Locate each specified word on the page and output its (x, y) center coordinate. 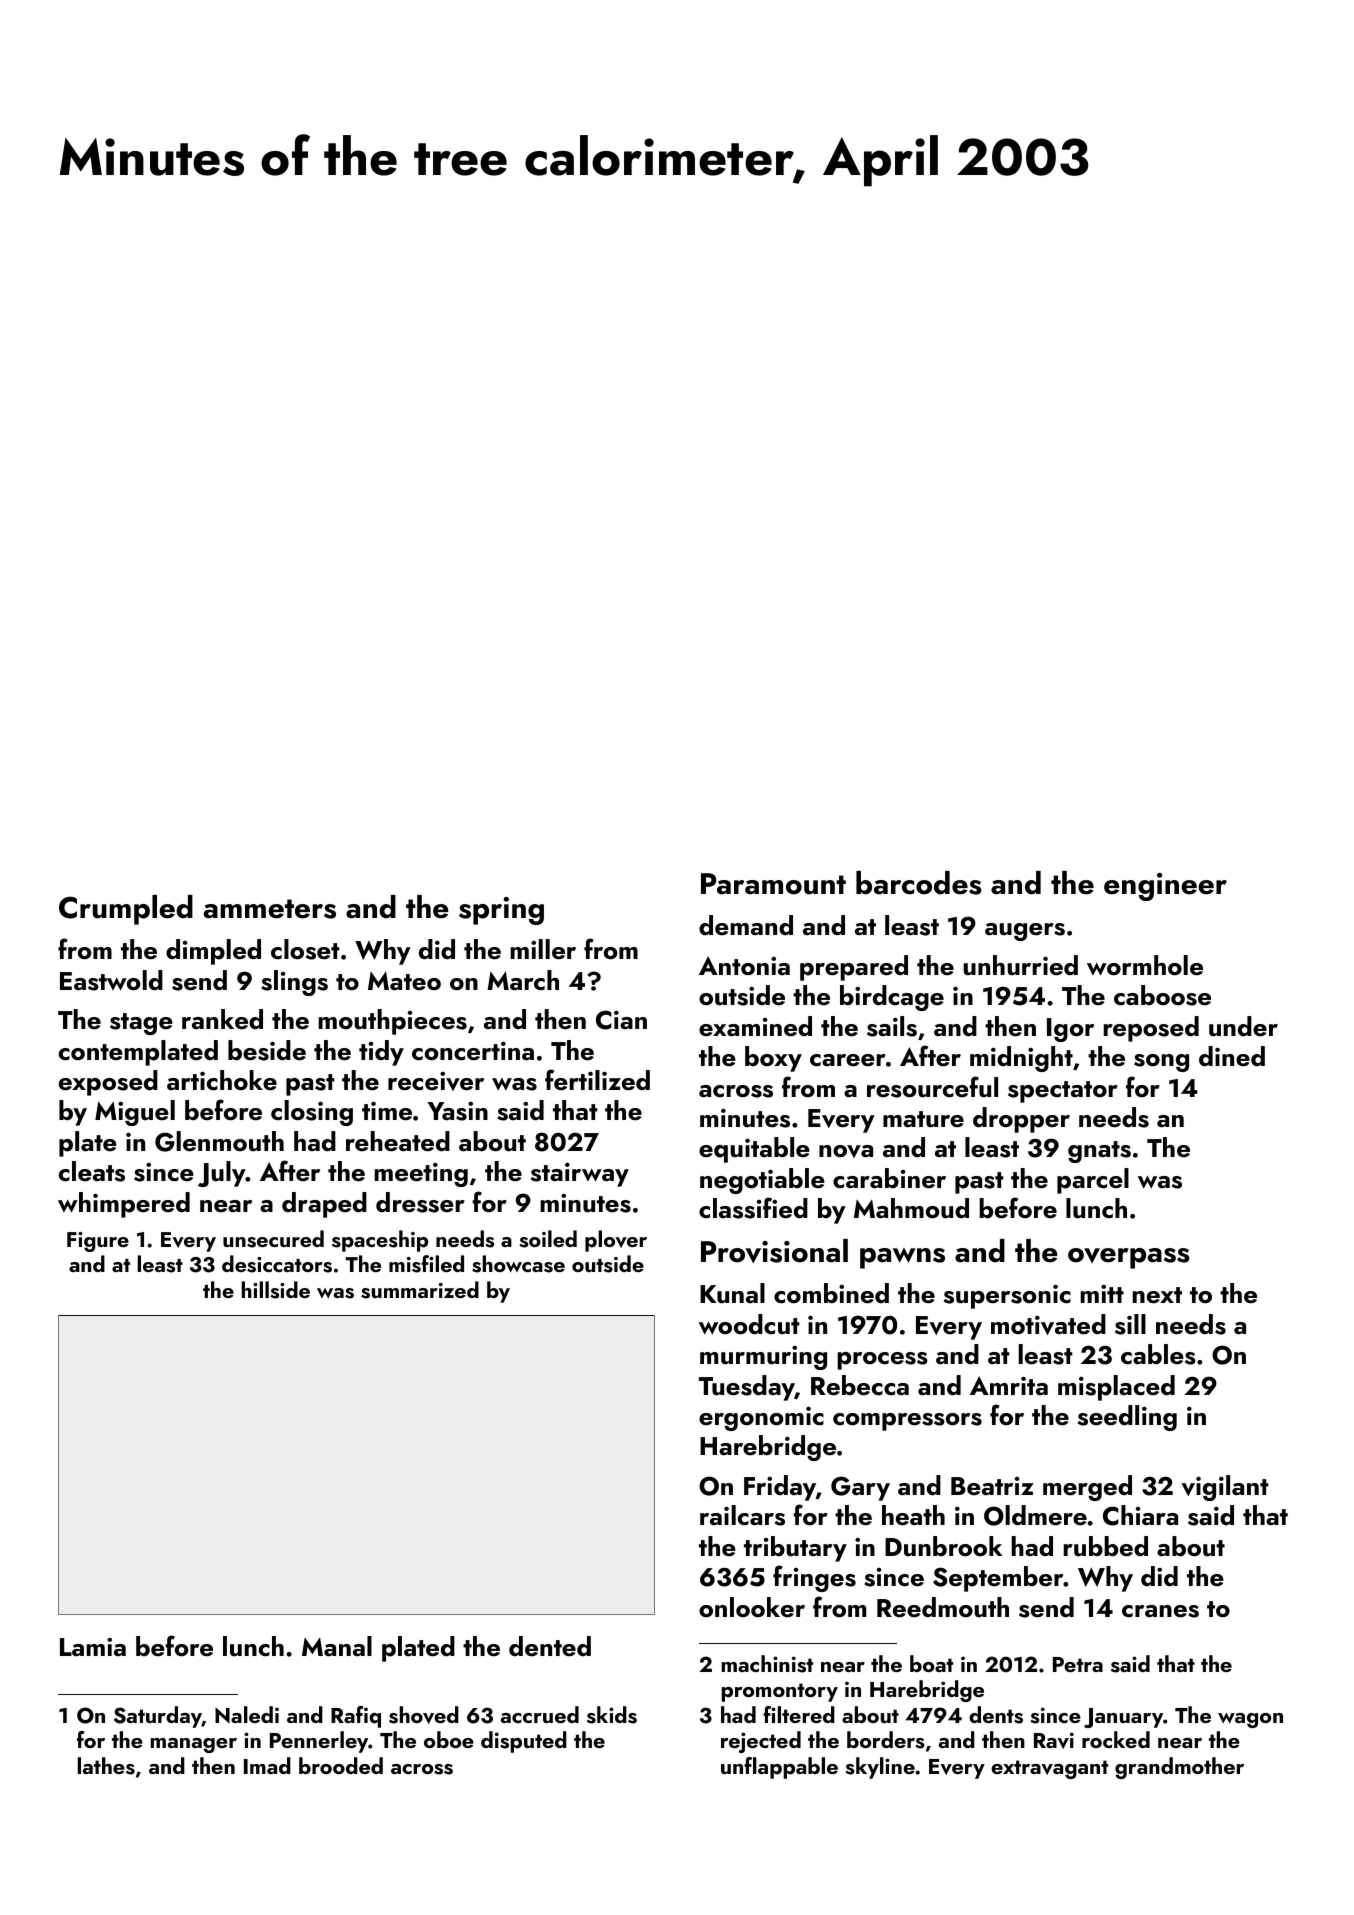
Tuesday (747, 1388)
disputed (524, 1742)
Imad (267, 1765)
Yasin (458, 1111)
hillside (275, 1290)
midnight (1021, 1059)
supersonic (1007, 1297)
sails (892, 1026)
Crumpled (126, 910)
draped (324, 1205)
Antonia (744, 965)
